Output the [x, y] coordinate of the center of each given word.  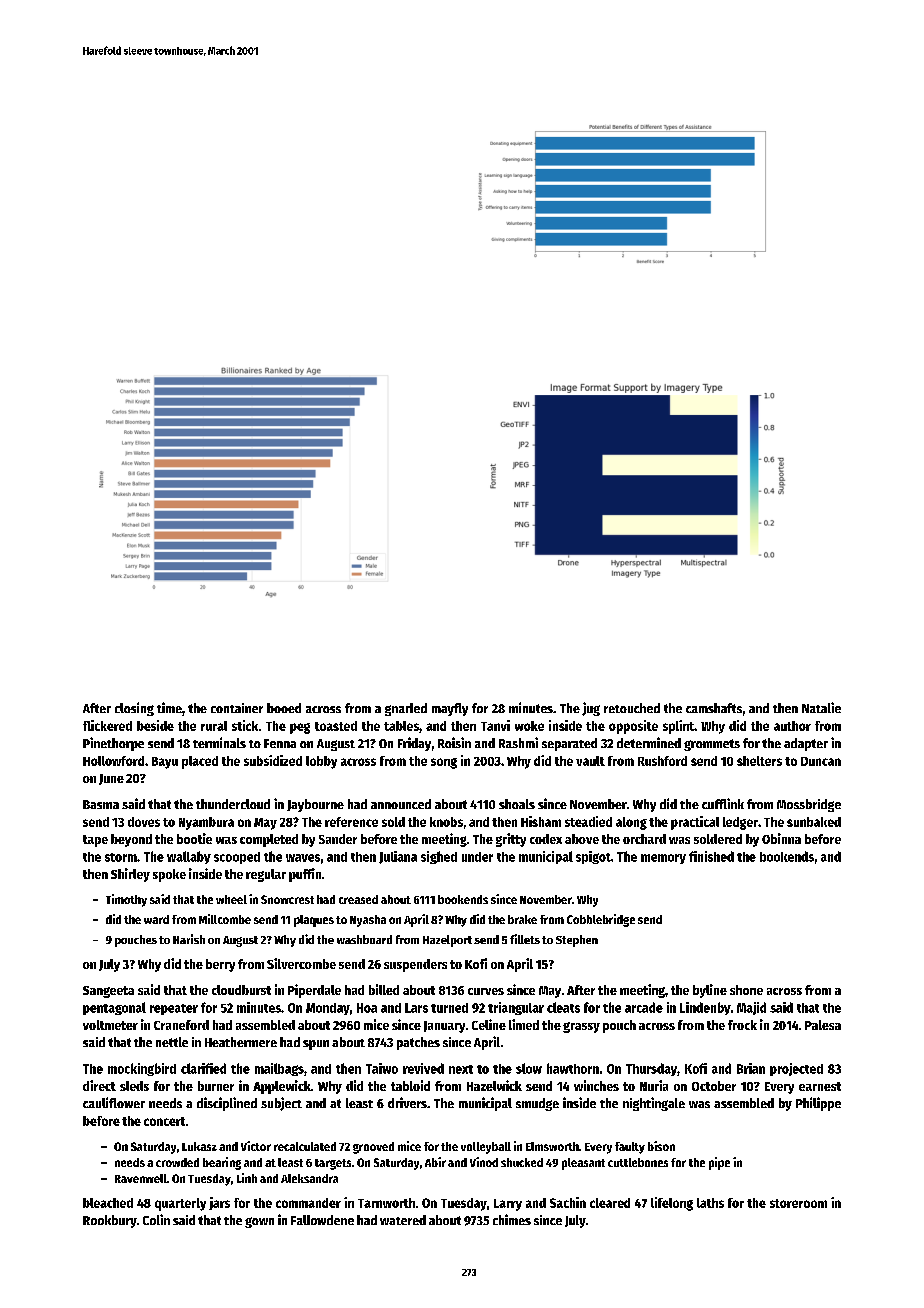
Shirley [130, 875]
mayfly [450, 709]
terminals [219, 742]
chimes [512, 1219]
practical [695, 823]
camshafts [714, 708]
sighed [439, 857]
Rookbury [110, 1221]
